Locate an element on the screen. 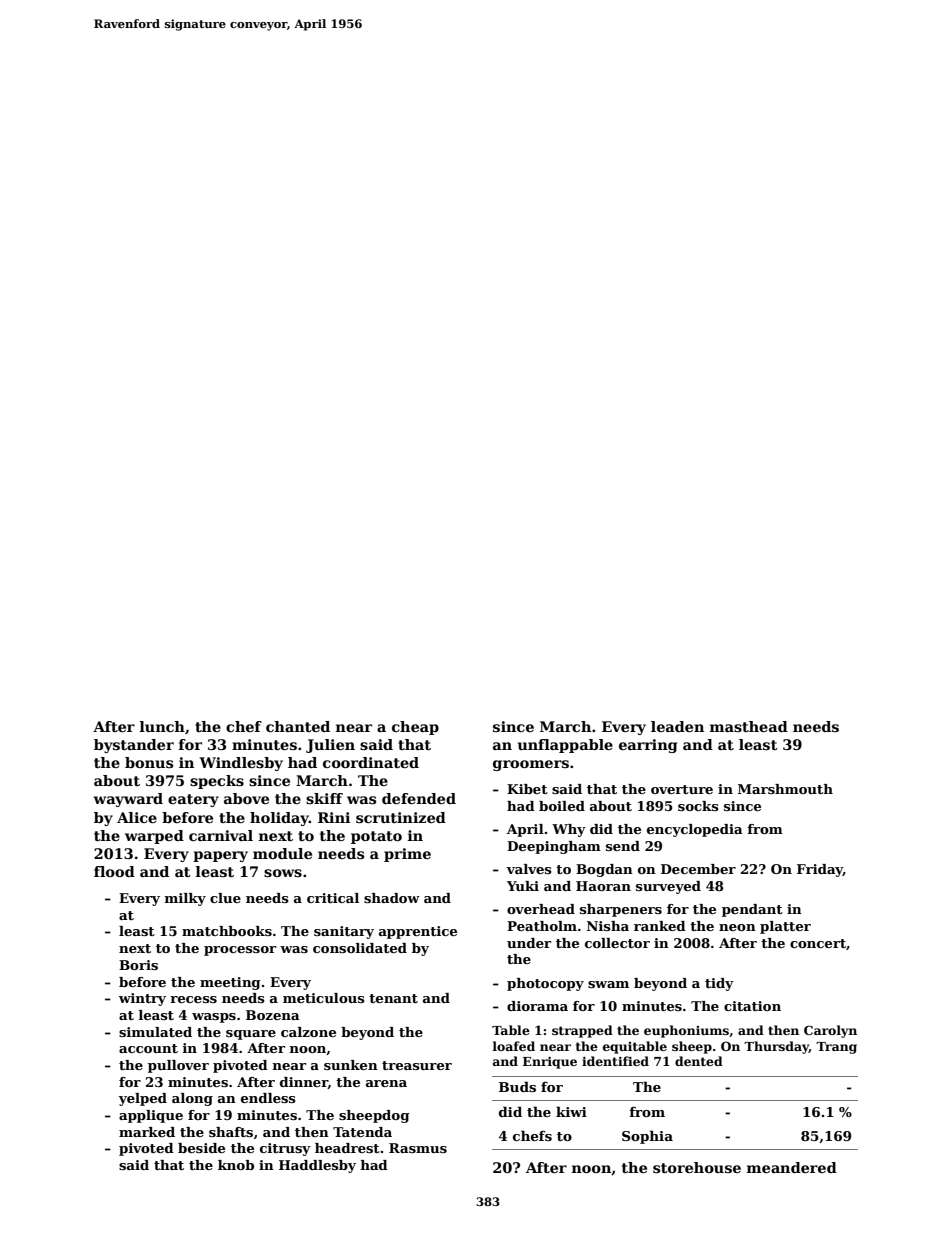  Haddlesby is located at coordinates (317, 1166).
